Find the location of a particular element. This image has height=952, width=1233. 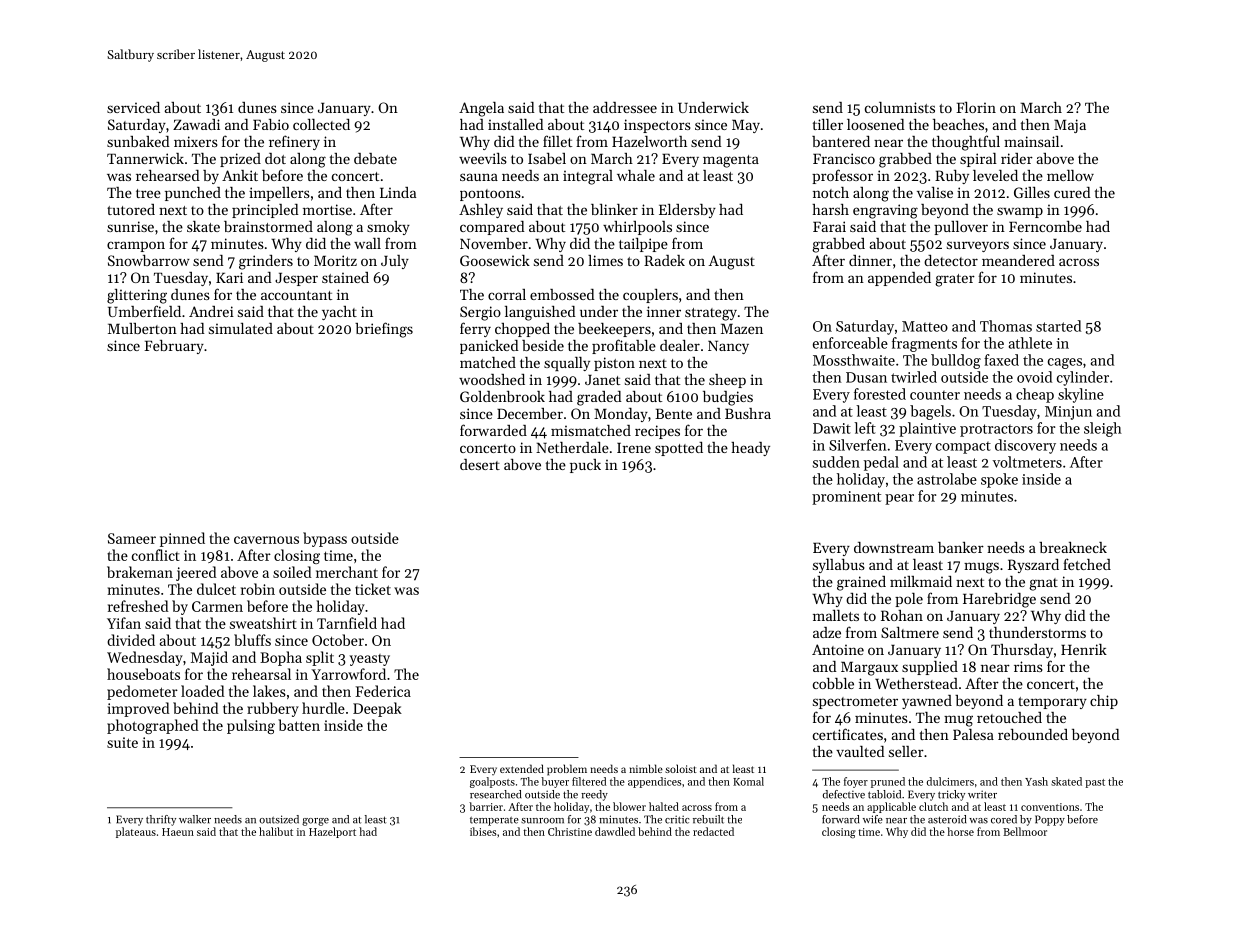

dot is located at coordinates (275, 158).
